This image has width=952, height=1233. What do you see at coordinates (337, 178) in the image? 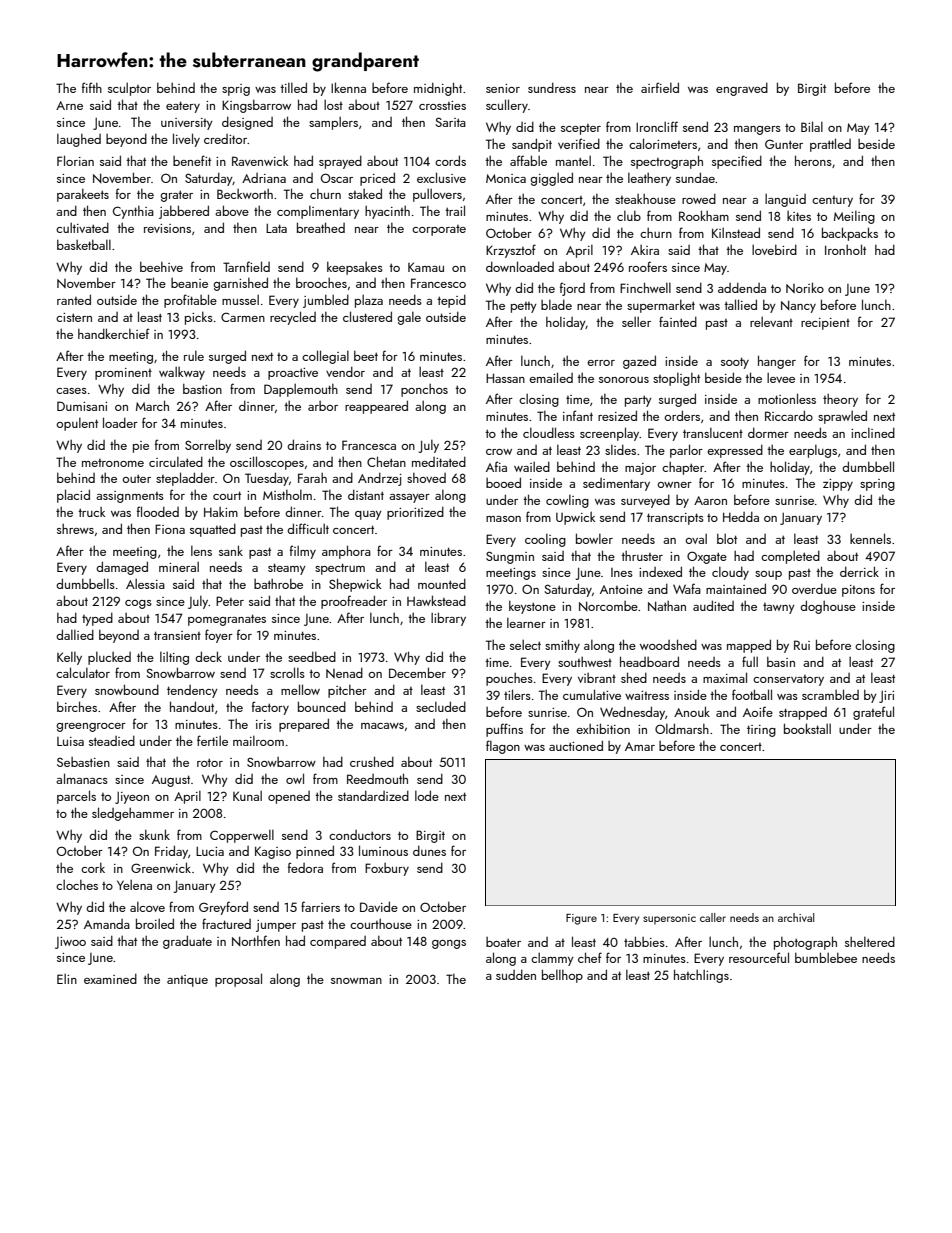
I see `Oscar` at bounding box center [337, 178].
